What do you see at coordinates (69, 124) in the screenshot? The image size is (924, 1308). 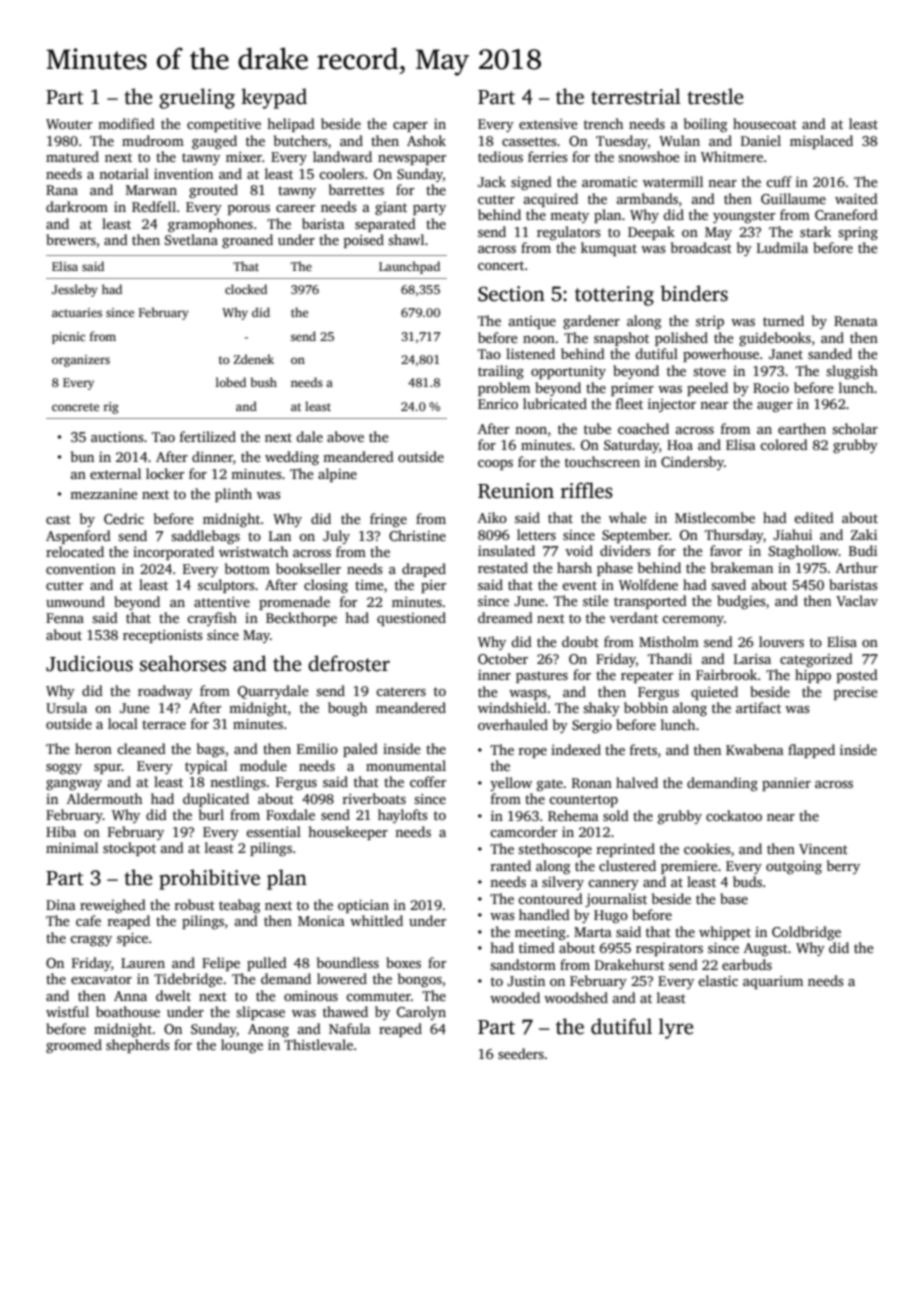 I see `Wouter` at bounding box center [69, 124].
